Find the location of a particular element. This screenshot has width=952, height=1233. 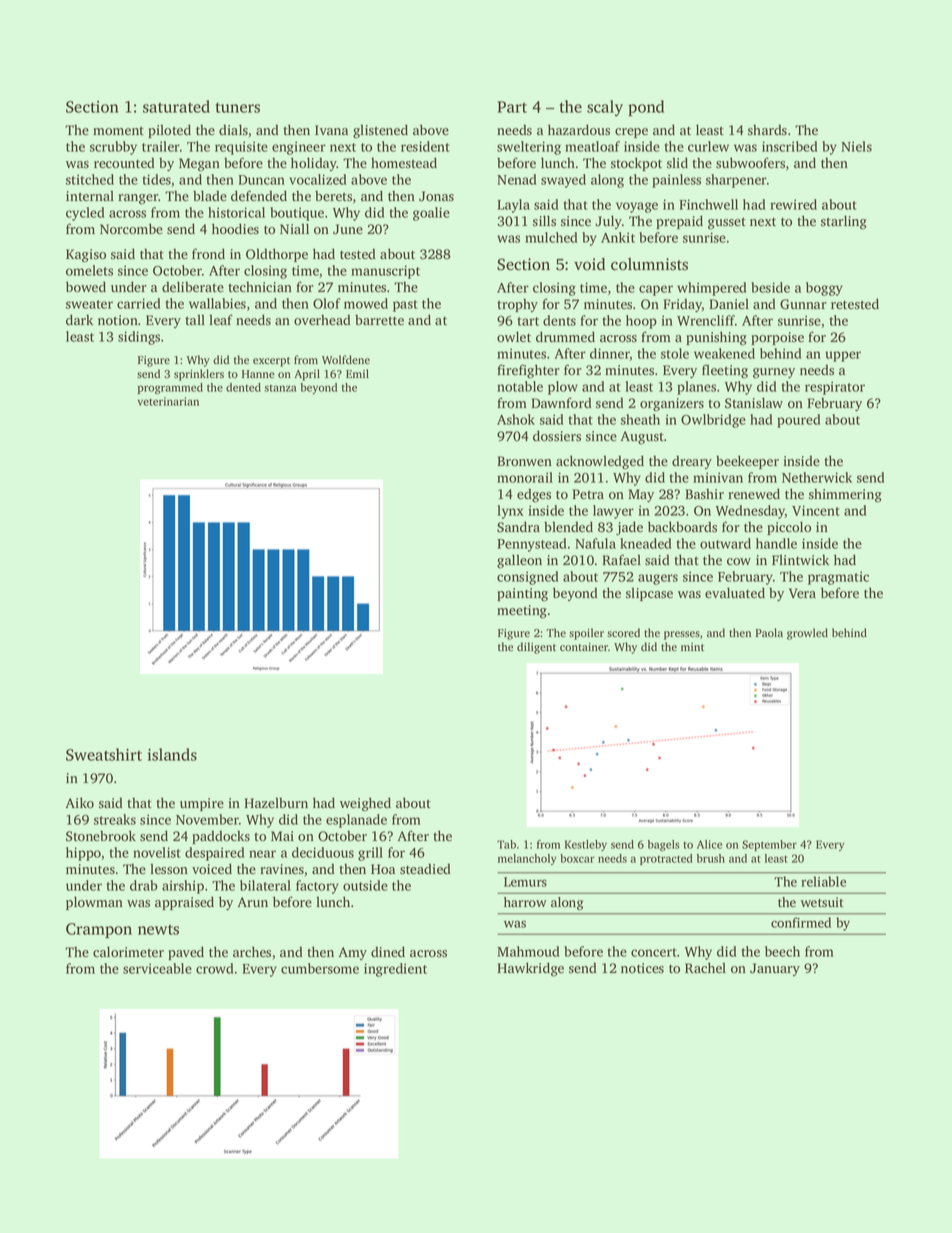

Part is located at coordinates (512, 107).
